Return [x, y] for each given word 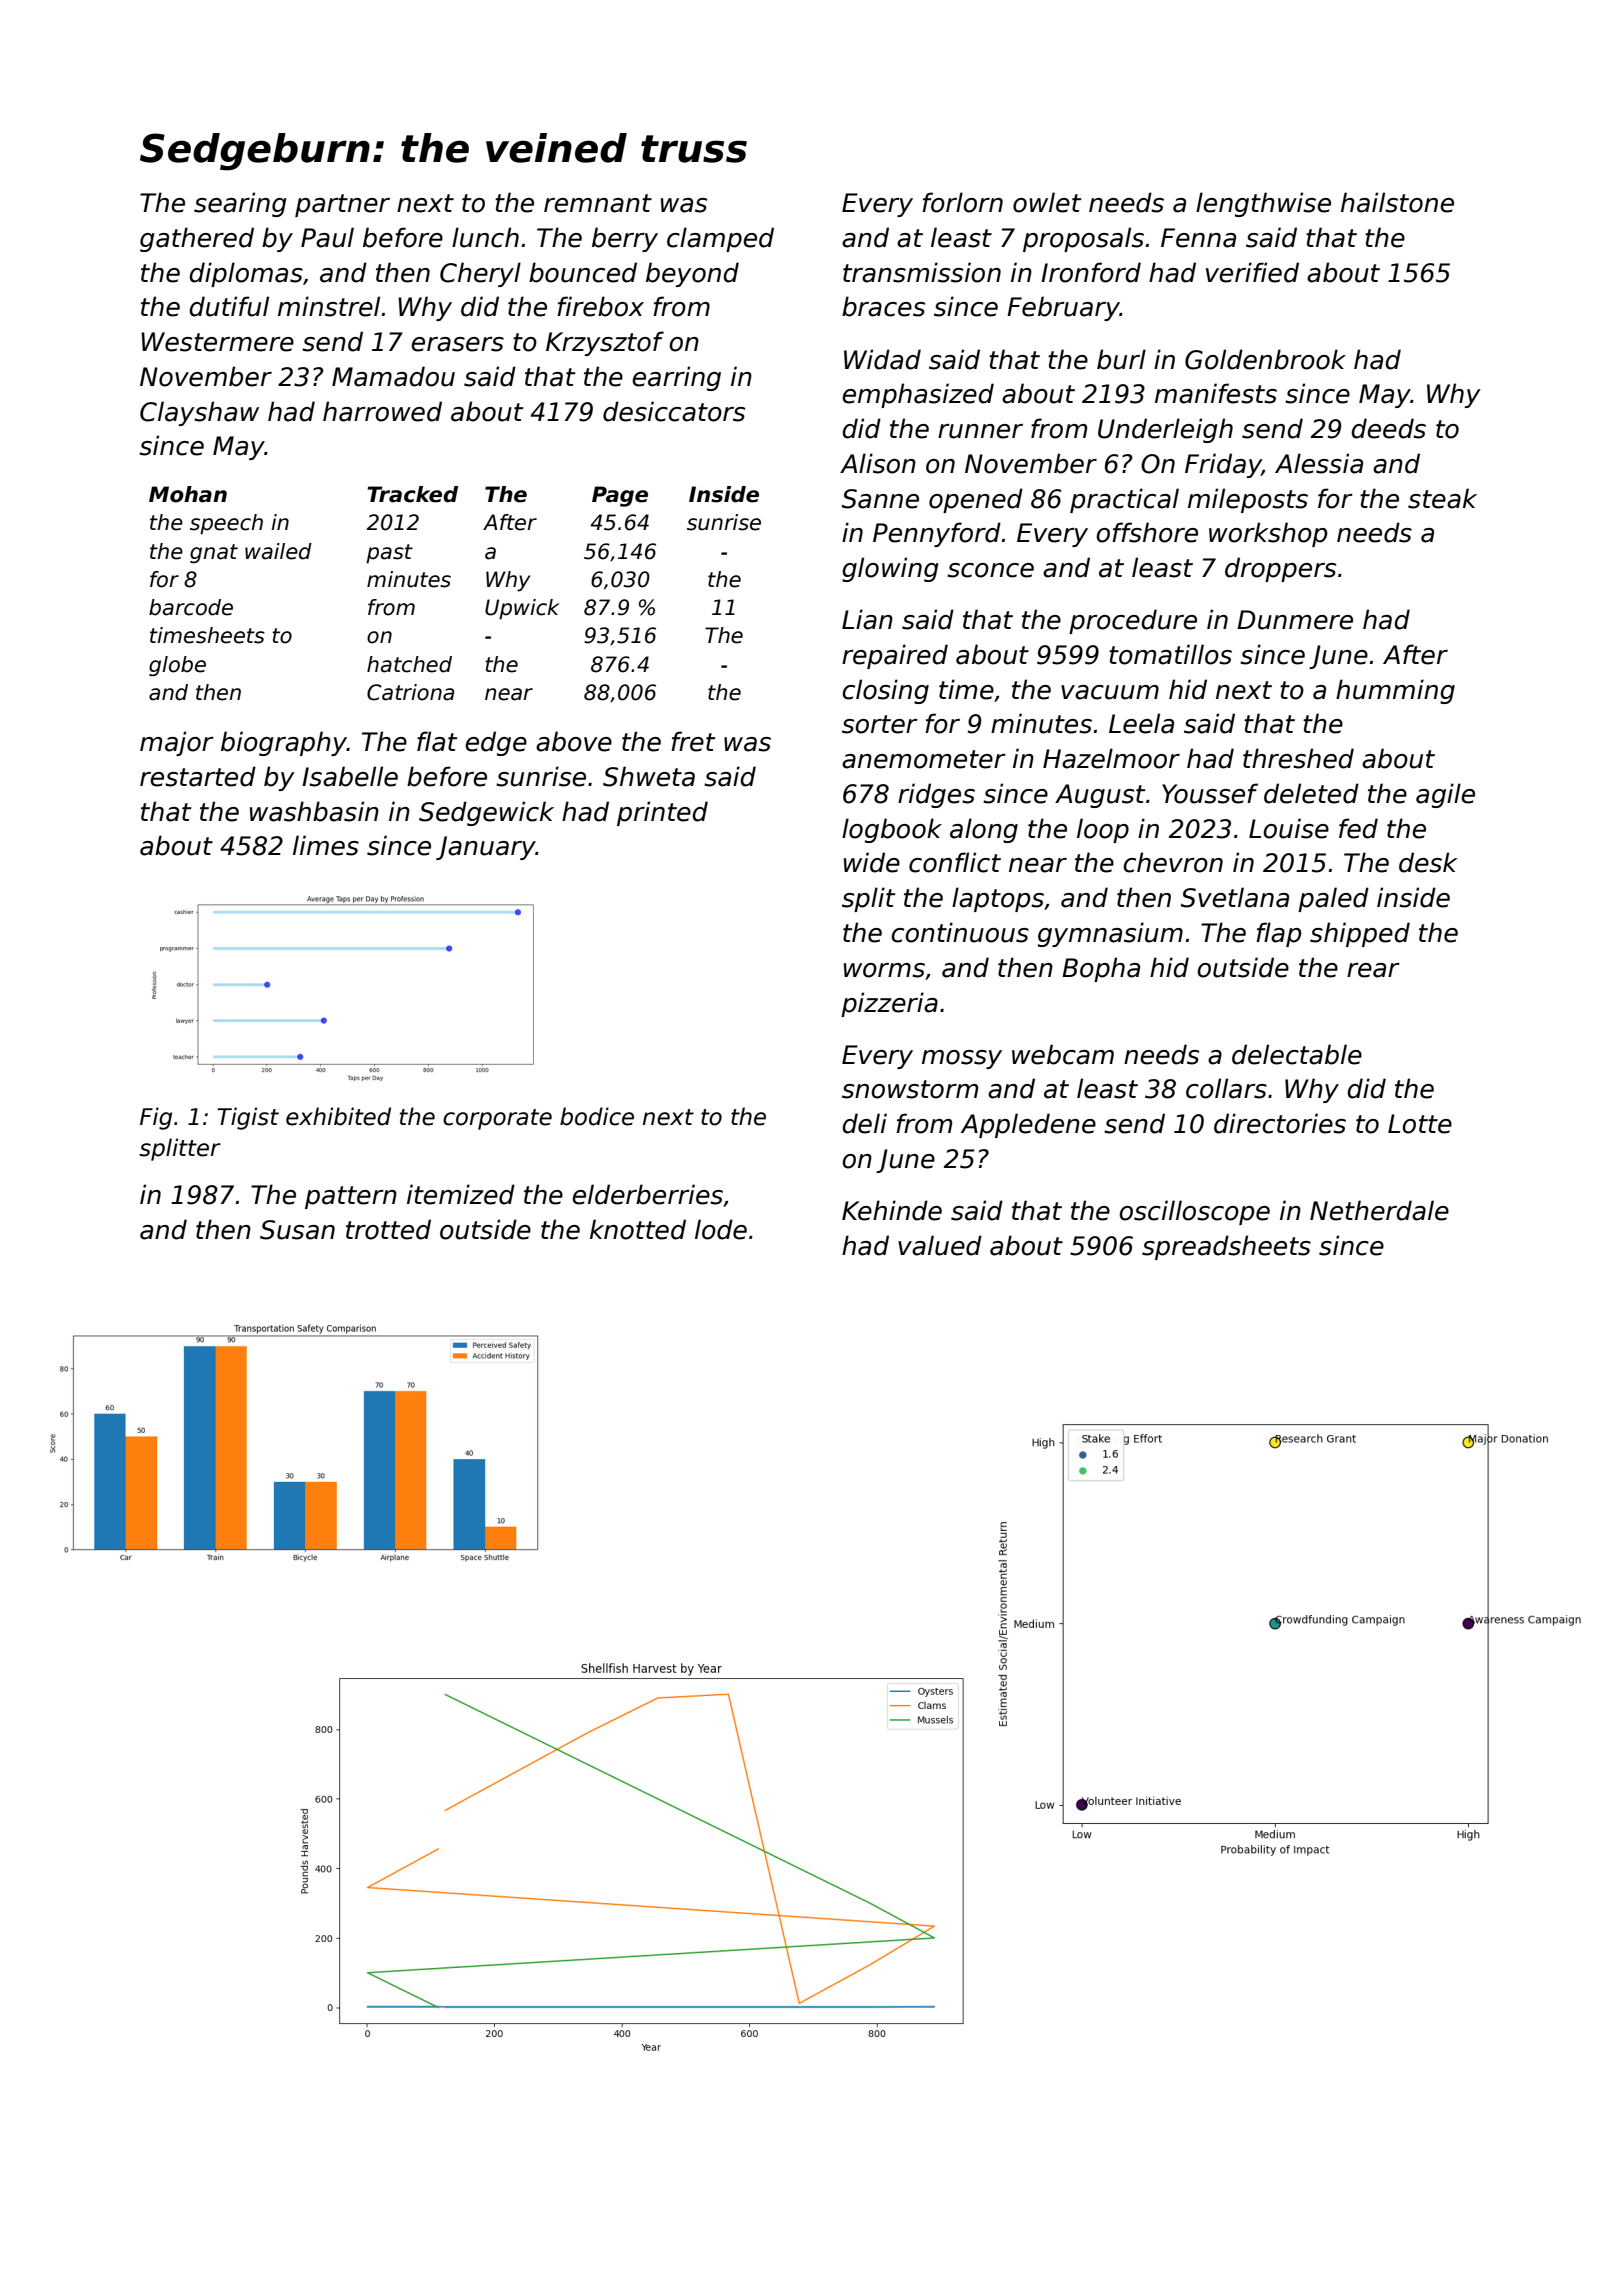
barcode [191, 607]
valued [940, 1245]
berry [625, 239]
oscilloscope [1194, 1212]
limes [326, 845]
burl [1121, 359]
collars [1226, 1088]
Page [620, 496]
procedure [1133, 621]
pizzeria [889, 1004]
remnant [598, 203]
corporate [497, 1119]
